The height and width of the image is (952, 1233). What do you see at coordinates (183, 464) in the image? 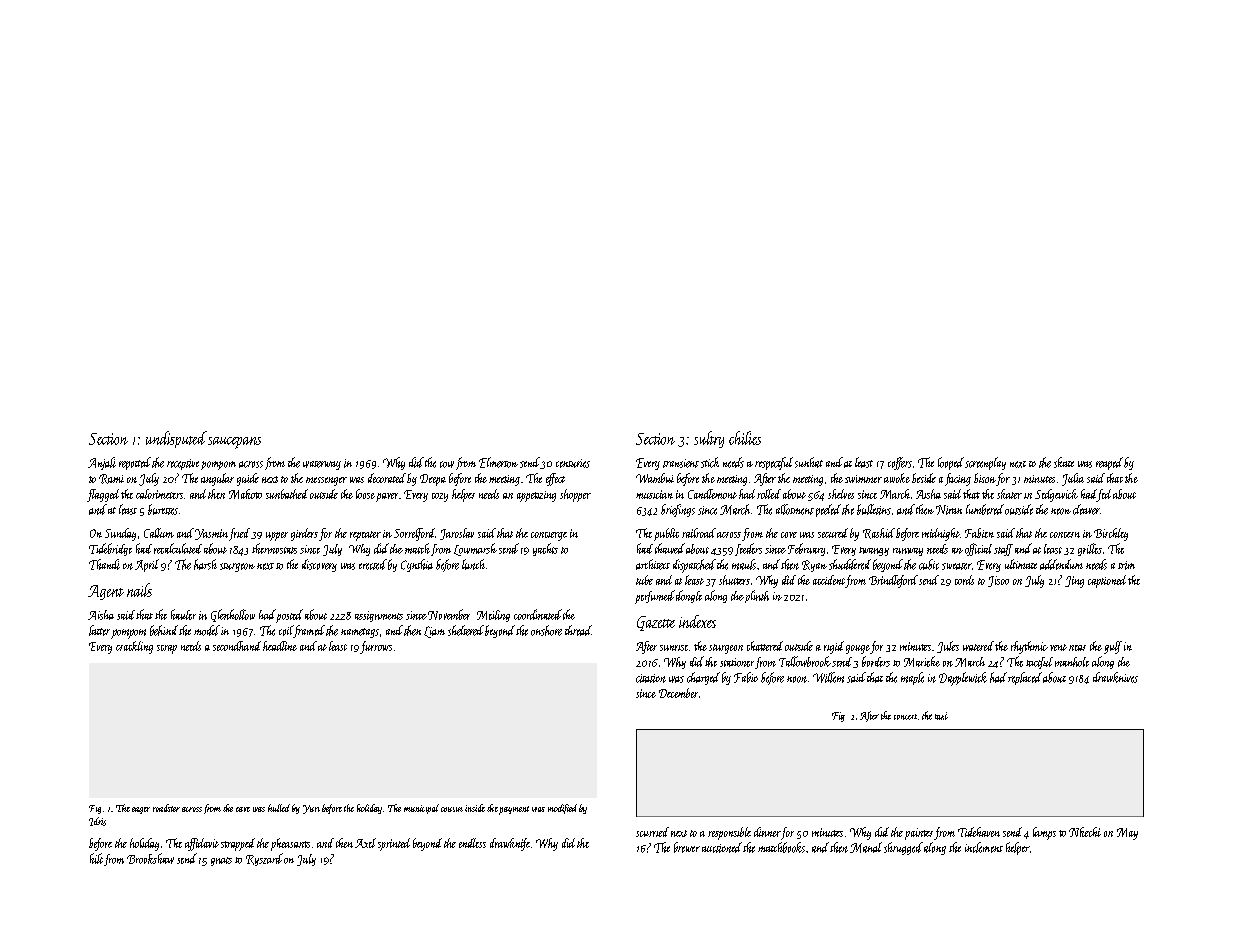
I see `receptive` at bounding box center [183, 464].
